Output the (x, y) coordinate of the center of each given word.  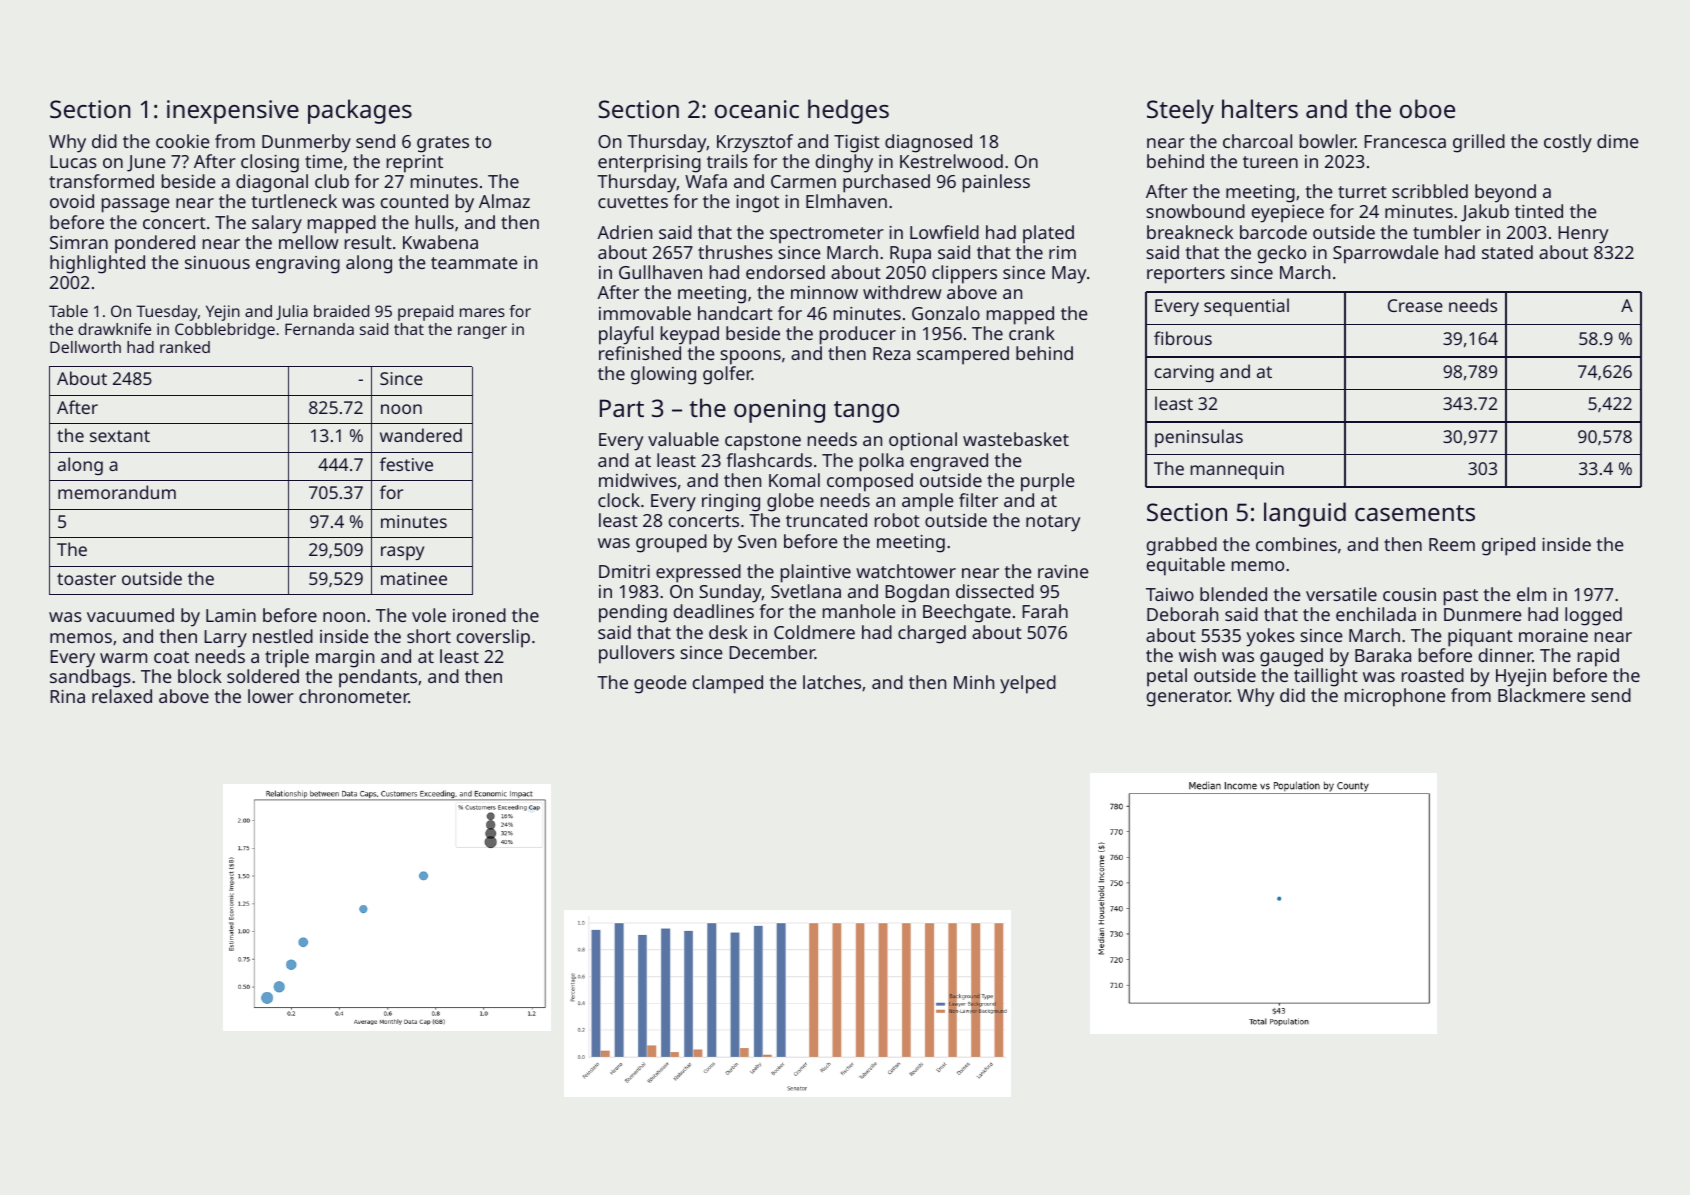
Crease (1415, 305)
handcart (735, 313)
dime (1618, 141)
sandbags (90, 678)
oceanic (757, 109)
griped (1508, 546)
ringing (731, 503)
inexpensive (233, 112)
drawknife (114, 329)
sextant (120, 436)
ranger (482, 332)
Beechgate (967, 613)
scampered (963, 355)
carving (1184, 373)
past (1461, 597)
